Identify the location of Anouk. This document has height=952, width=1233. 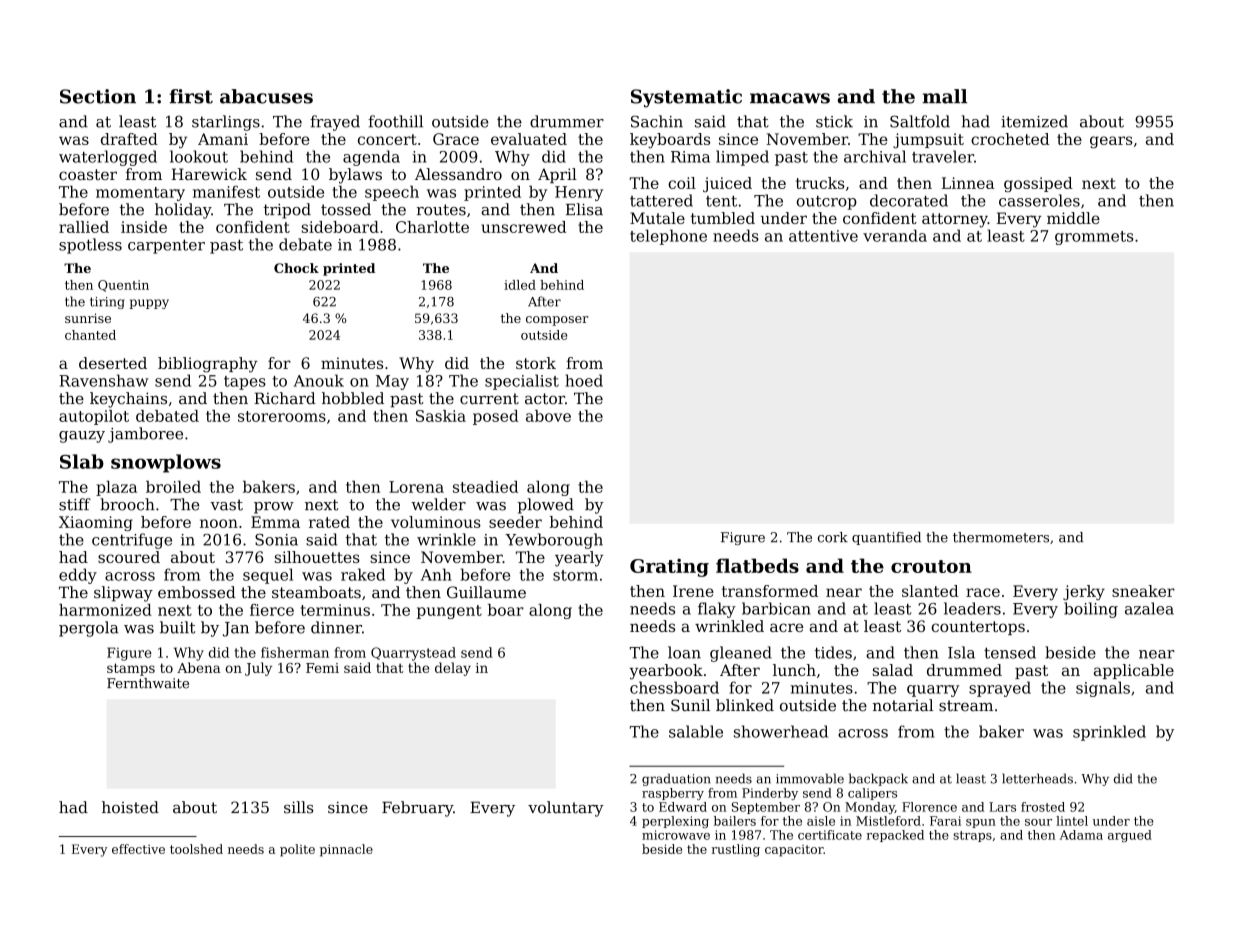
(319, 380).
